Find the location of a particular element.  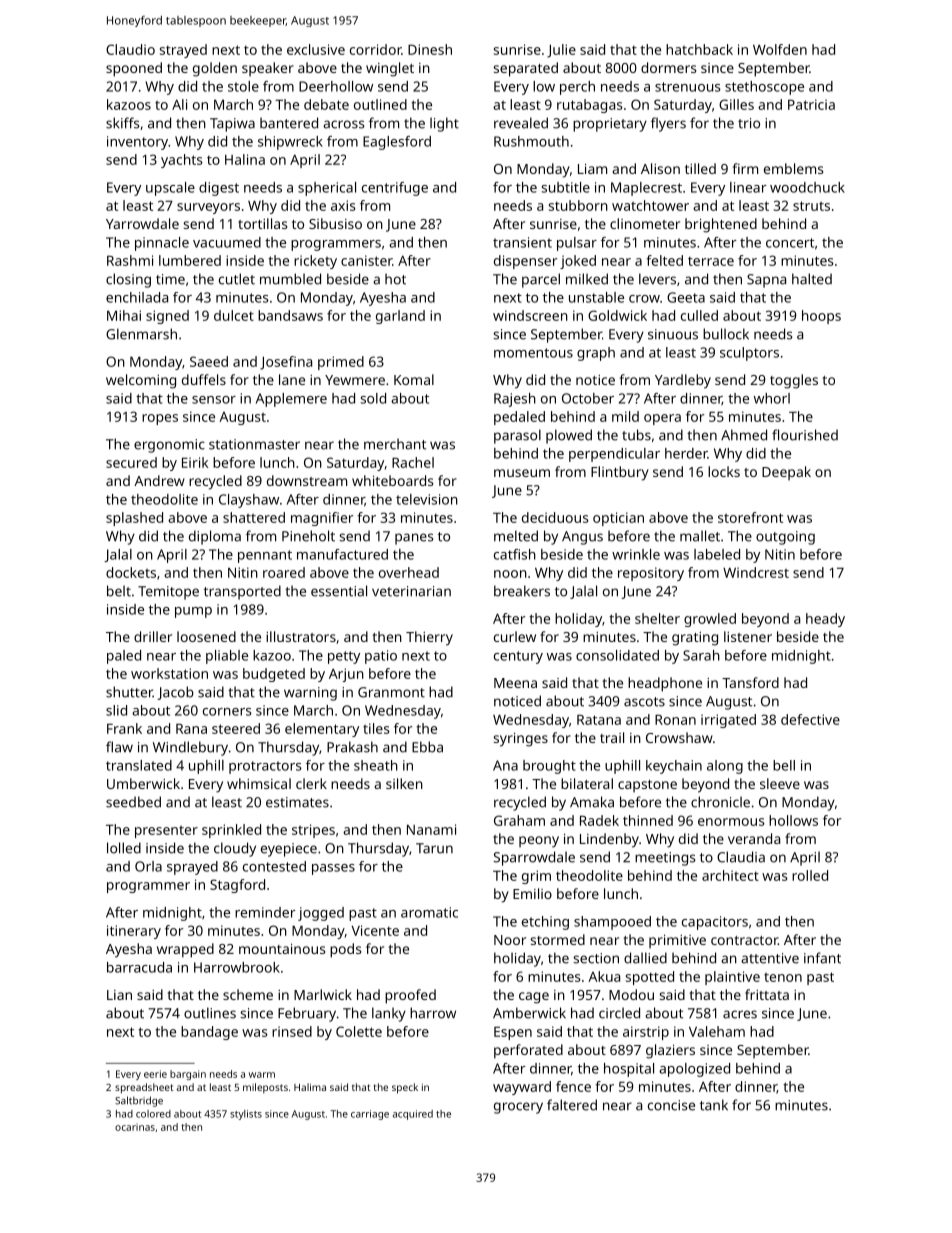

ropes is located at coordinates (160, 419).
